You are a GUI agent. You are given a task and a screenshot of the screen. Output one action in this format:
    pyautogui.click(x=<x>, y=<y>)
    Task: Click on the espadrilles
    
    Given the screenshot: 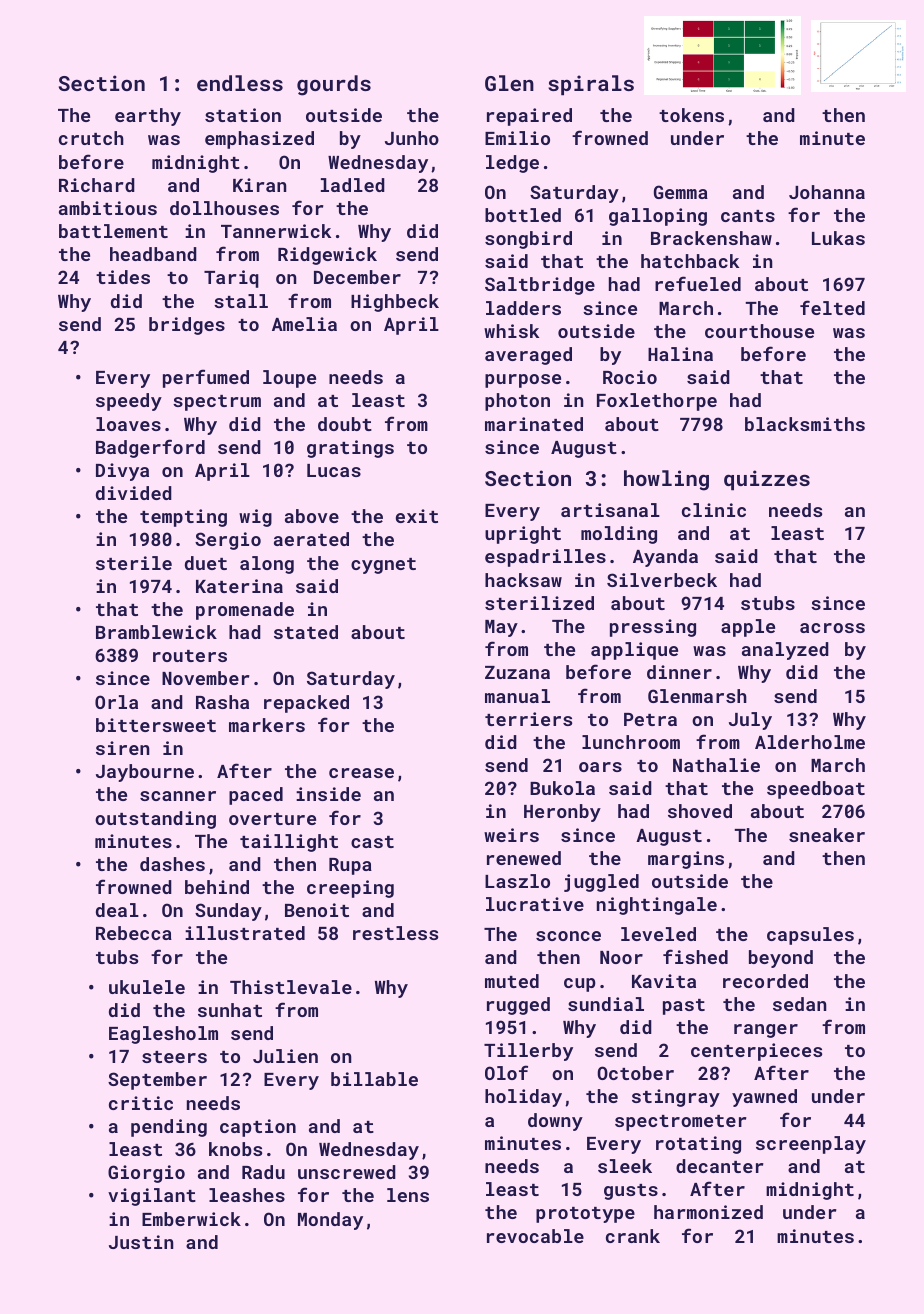 What is the action you would take?
    pyautogui.click(x=545, y=558)
